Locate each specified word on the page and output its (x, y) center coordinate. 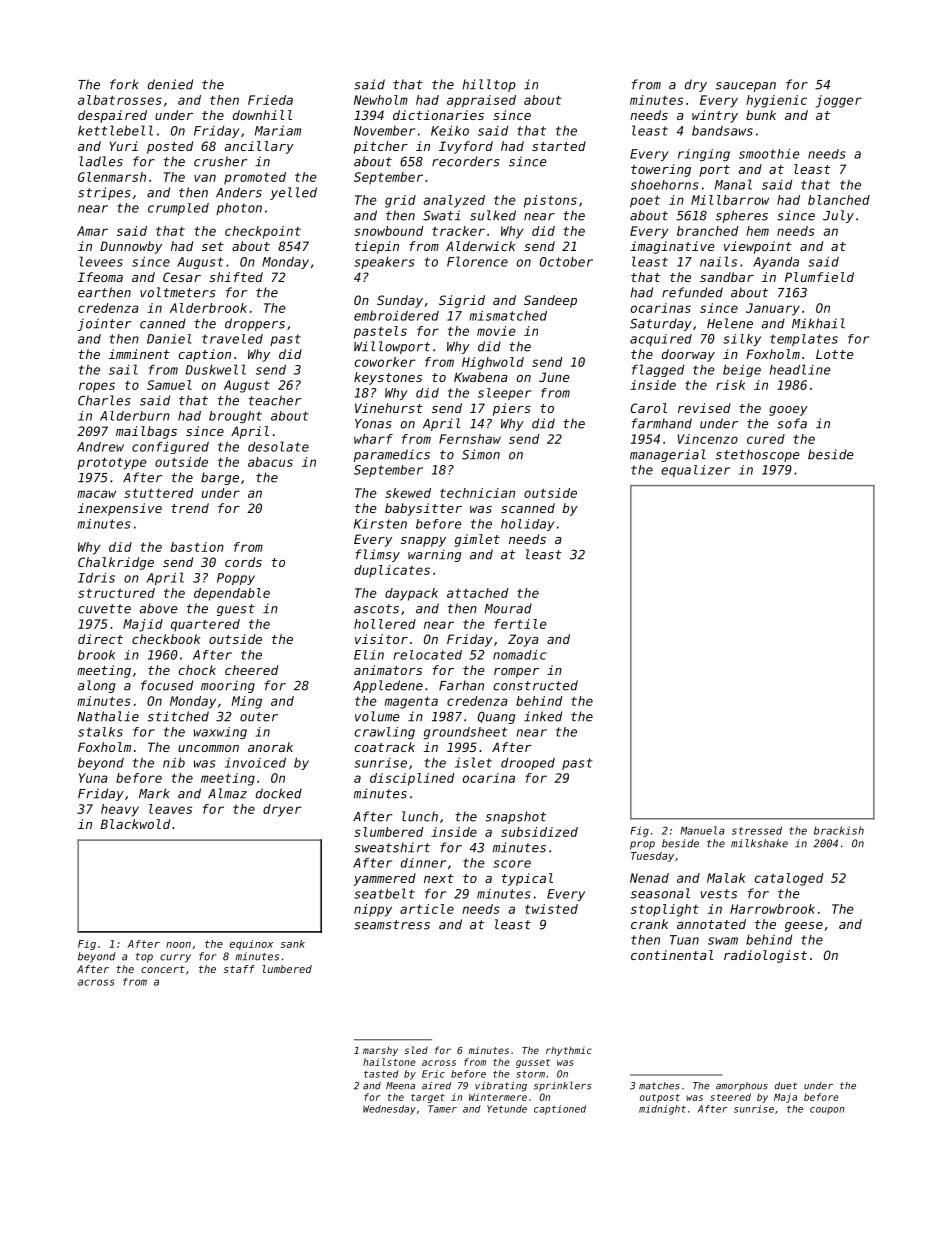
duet (786, 1086)
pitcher (381, 147)
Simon (481, 454)
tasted (381, 1074)
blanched (839, 200)
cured (766, 439)
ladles (101, 161)
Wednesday (389, 1110)
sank (293, 944)
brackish (839, 830)
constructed (536, 685)
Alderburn (135, 416)
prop (642, 845)
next (439, 878)
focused (167, 685)
